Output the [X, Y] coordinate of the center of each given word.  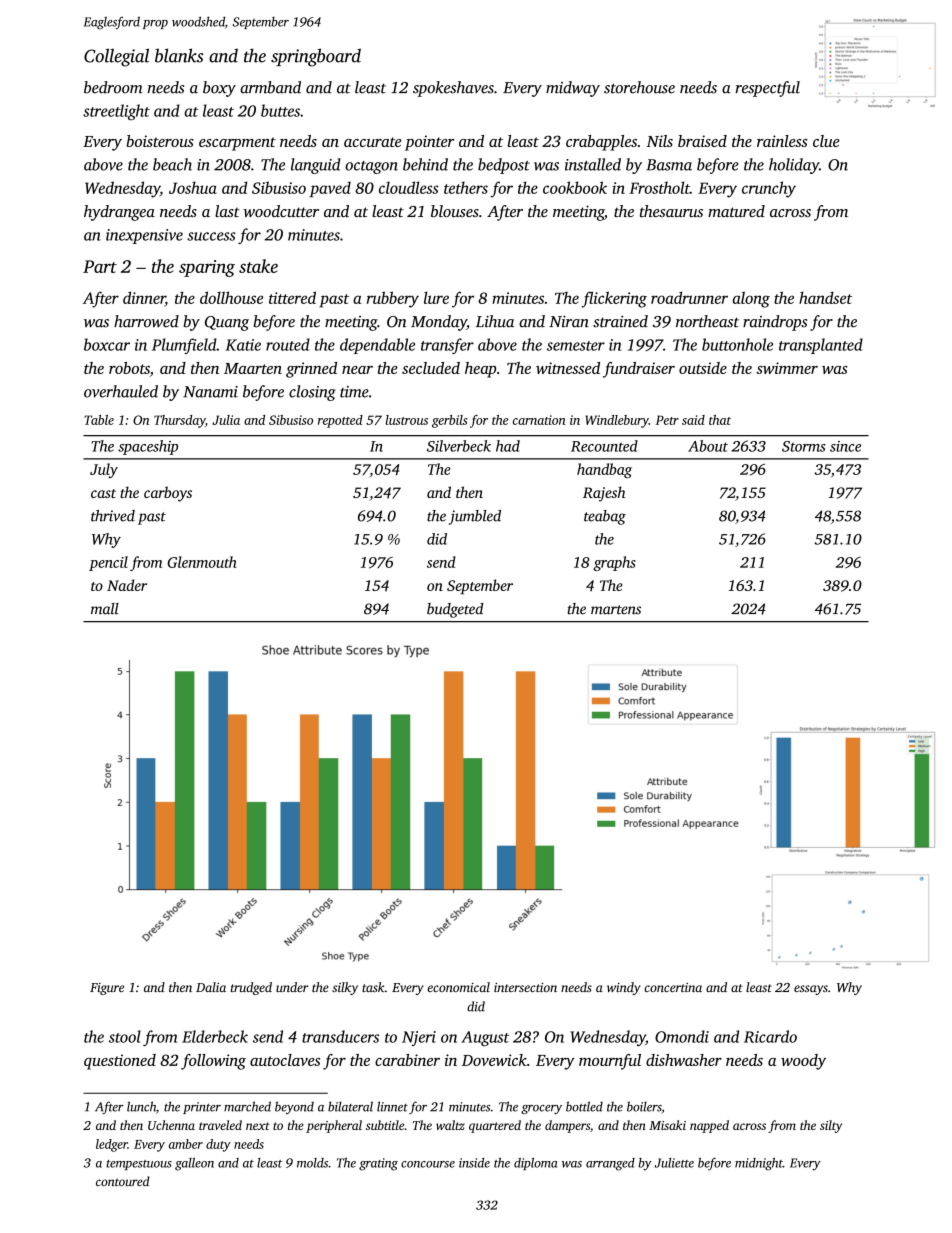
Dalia [211, 987]
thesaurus [671, 211]
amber [186, 1144]
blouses [455, 211]
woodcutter [281, 211]
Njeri [419, 1038]
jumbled [475, 517]
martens [616, 610]
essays [811, 990]
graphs [615, 563]
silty [831, 1126]
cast [103, 493]
